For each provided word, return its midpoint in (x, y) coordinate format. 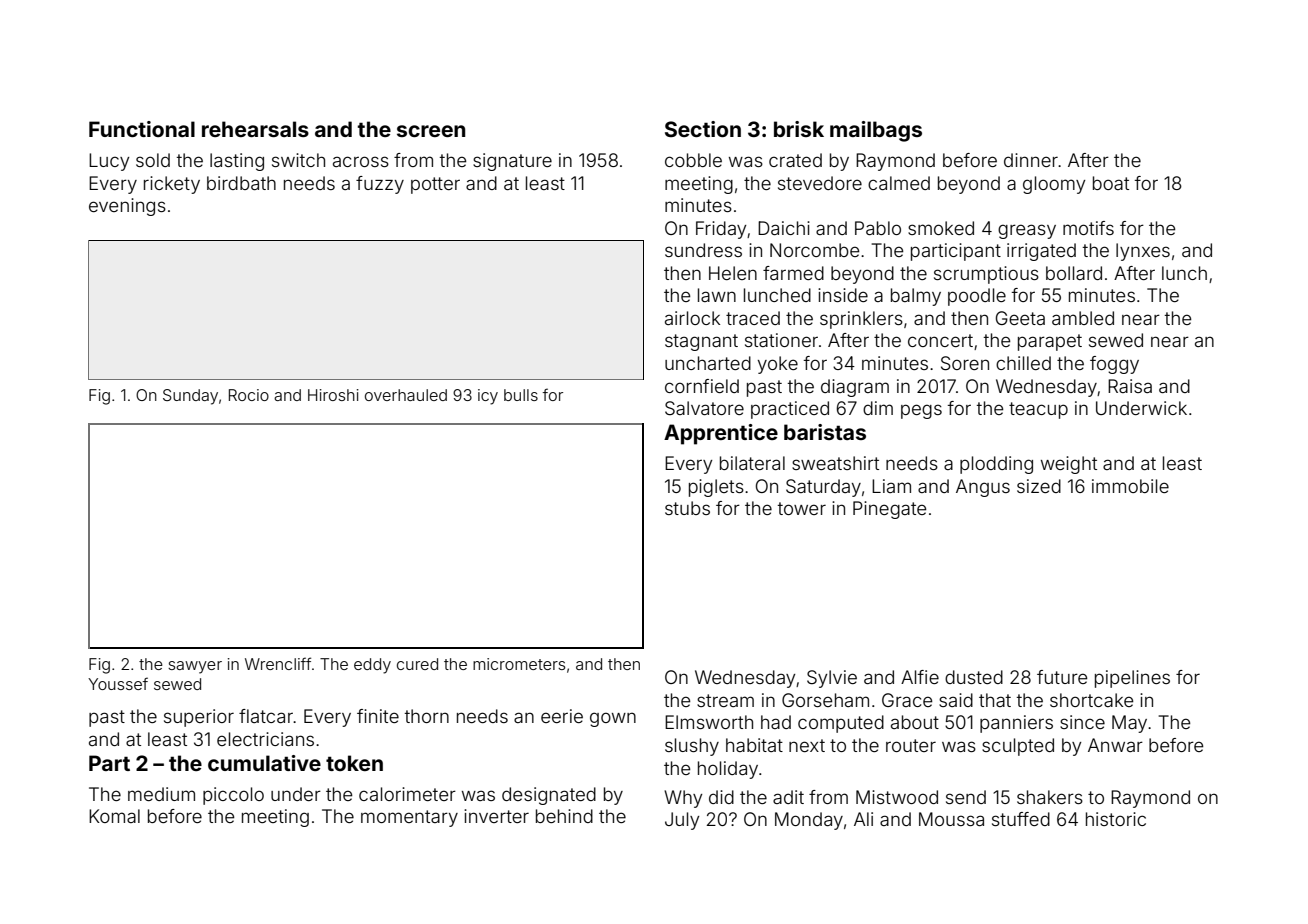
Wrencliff (278, 663)
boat (1111, 183)
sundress (703, 250)
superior (199, 718)
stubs (687, 508)
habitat (754, 745)
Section (703, 129)
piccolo (233, 796)
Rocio (249, 395)
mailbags (876, 131)
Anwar (1115, 745)
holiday (728, 770)
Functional (142, 129)
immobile (1130, 486)
